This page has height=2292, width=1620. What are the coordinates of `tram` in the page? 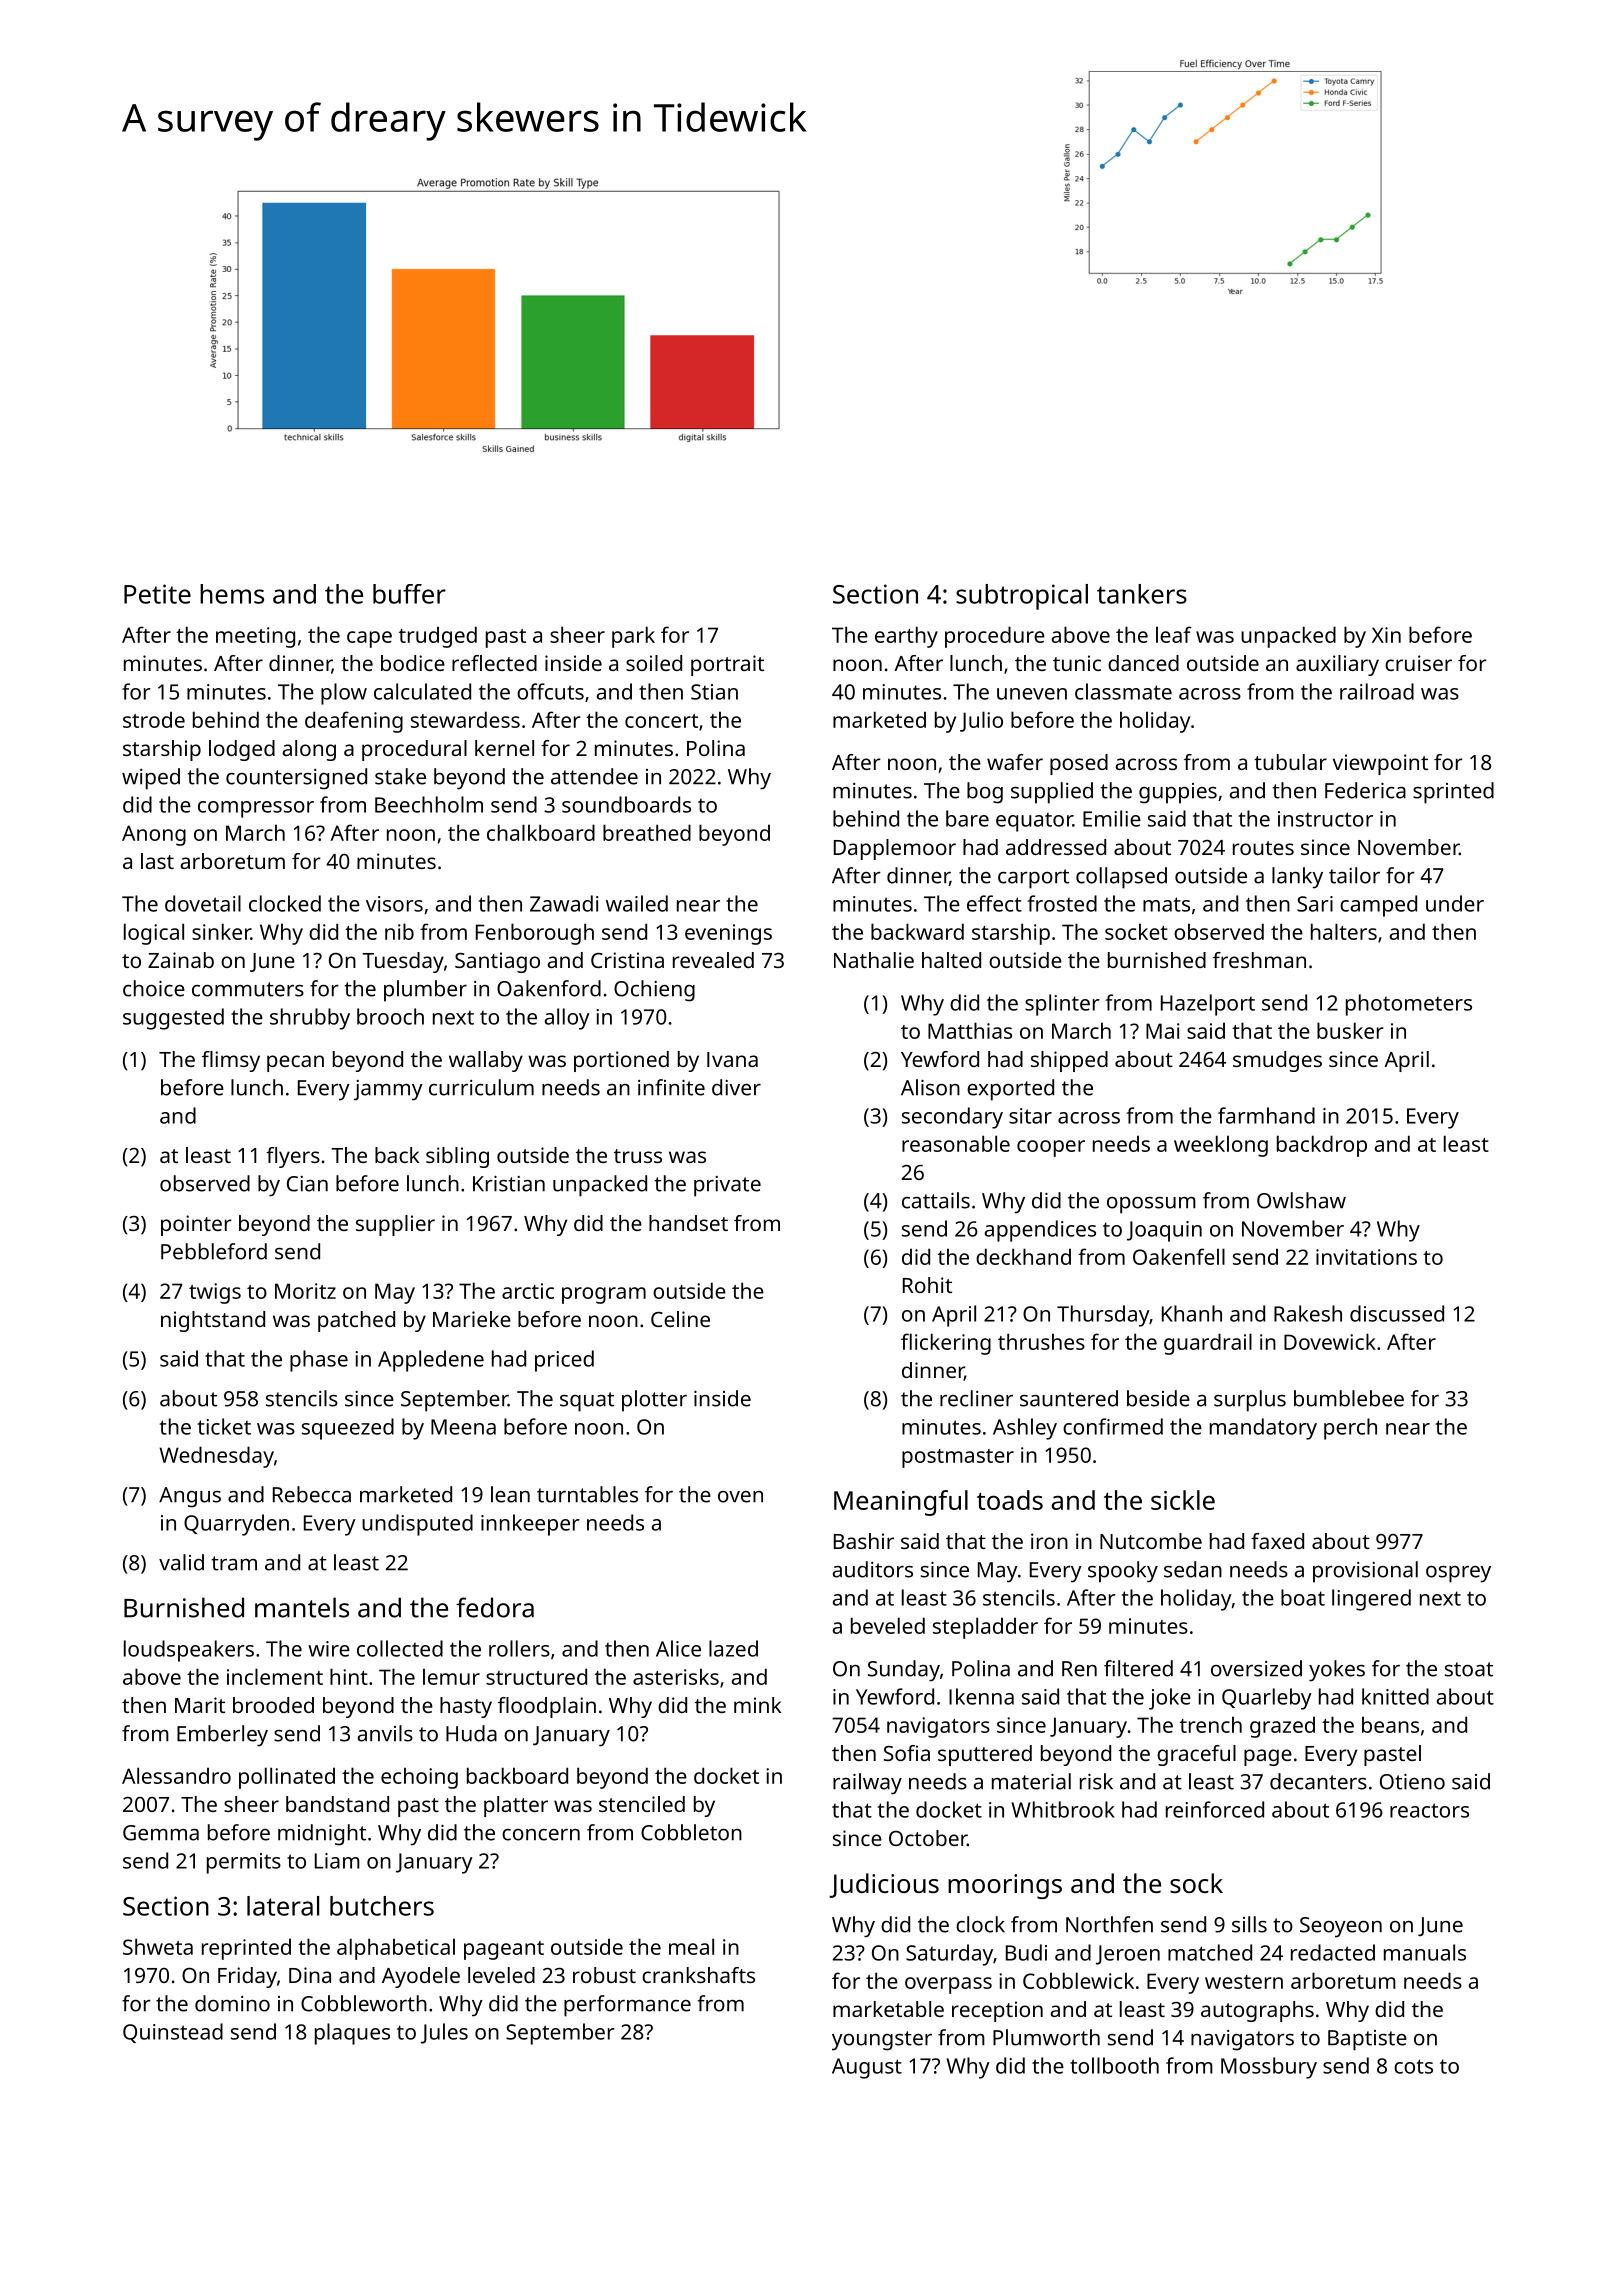 It's located at (234, 1563).
